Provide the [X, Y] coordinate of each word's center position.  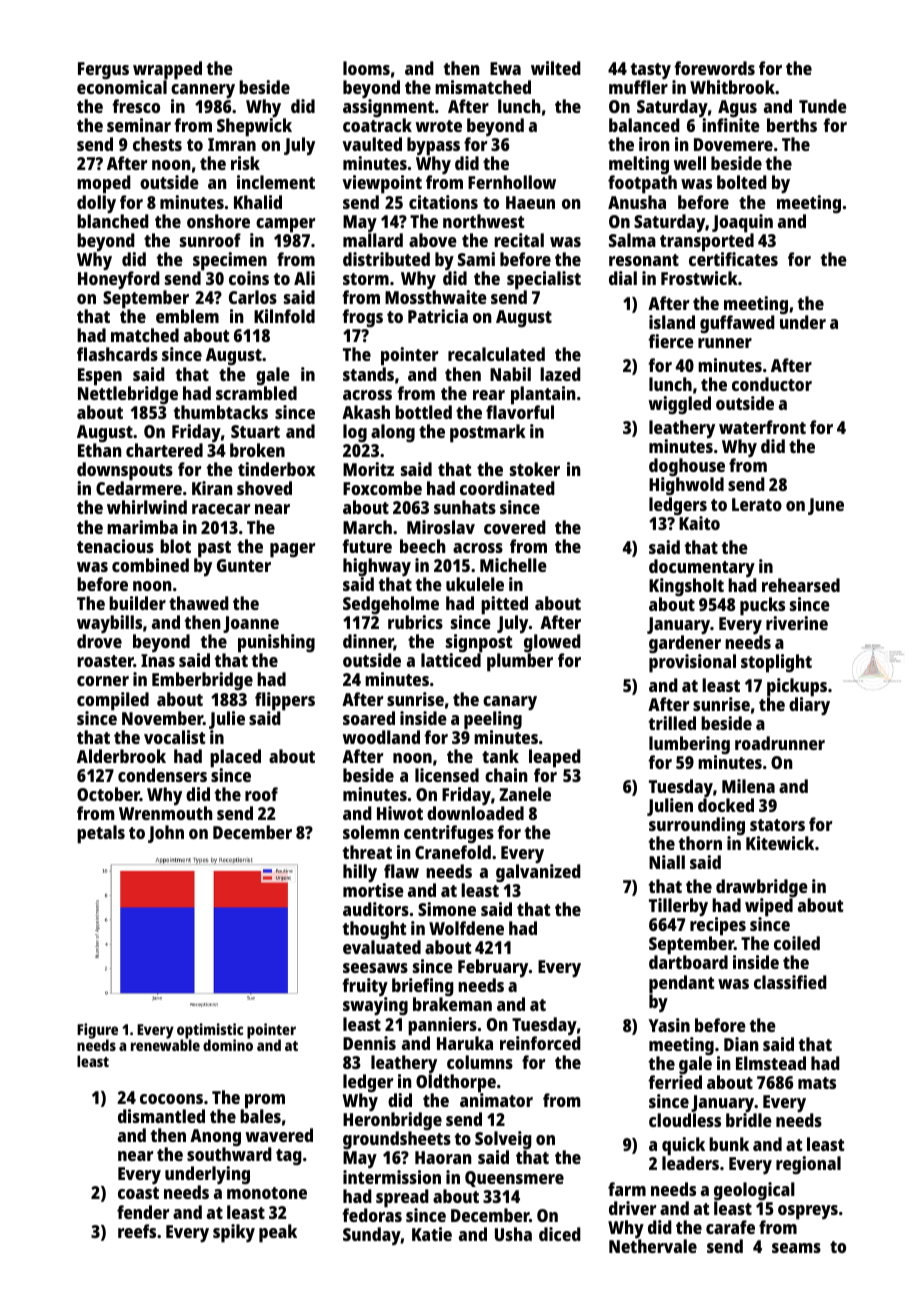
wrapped [167, 70]
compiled [113, 701]
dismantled [161, 1116]
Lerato [757, 504]
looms [366, 68]
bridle [749, 1120]
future [367, 546]
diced [560, 1234]
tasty [650, 71]
